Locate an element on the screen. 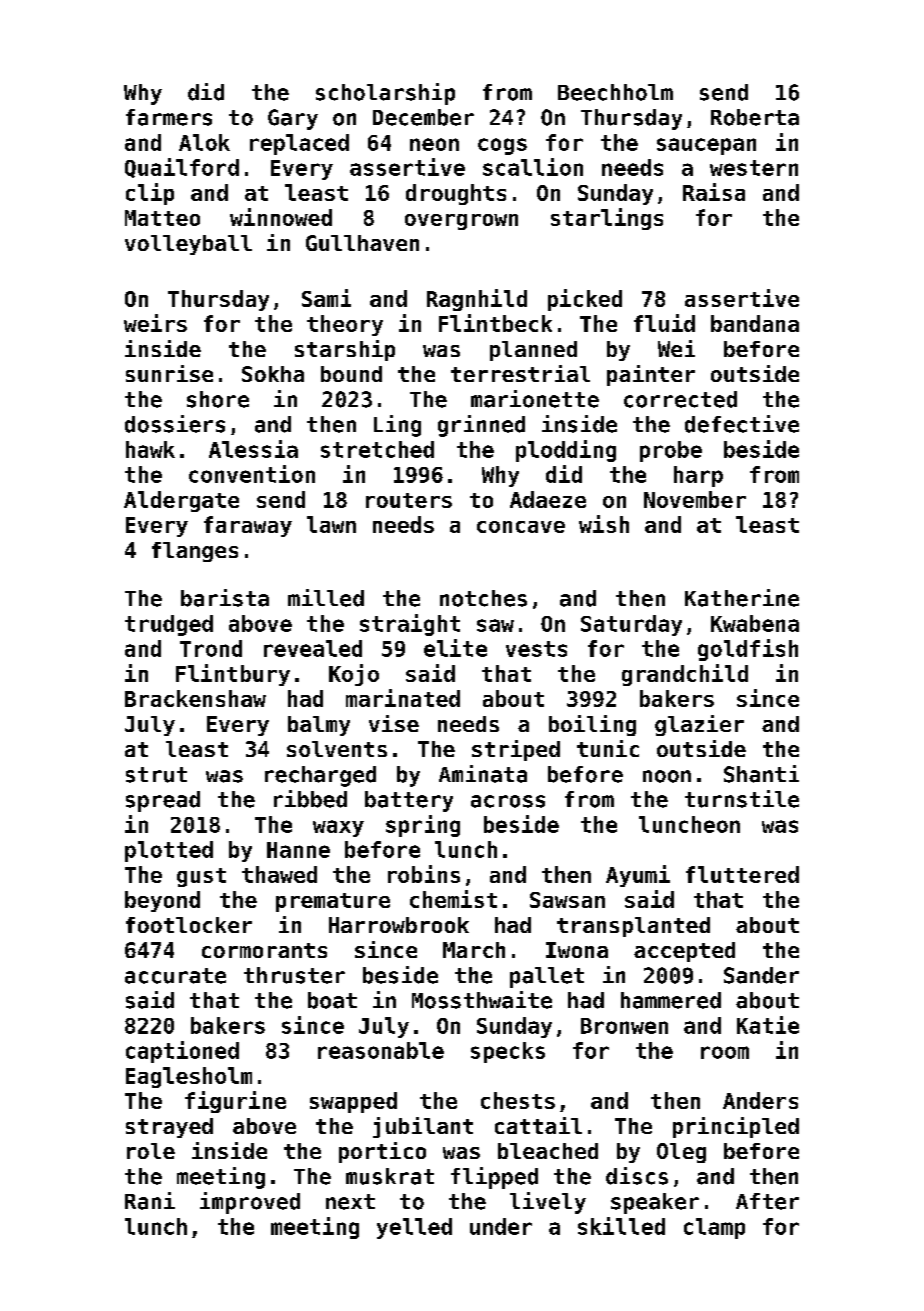 Image resolution: width=924 pixels, height=1311 pixels. across is located at coordinates (508, 801).
